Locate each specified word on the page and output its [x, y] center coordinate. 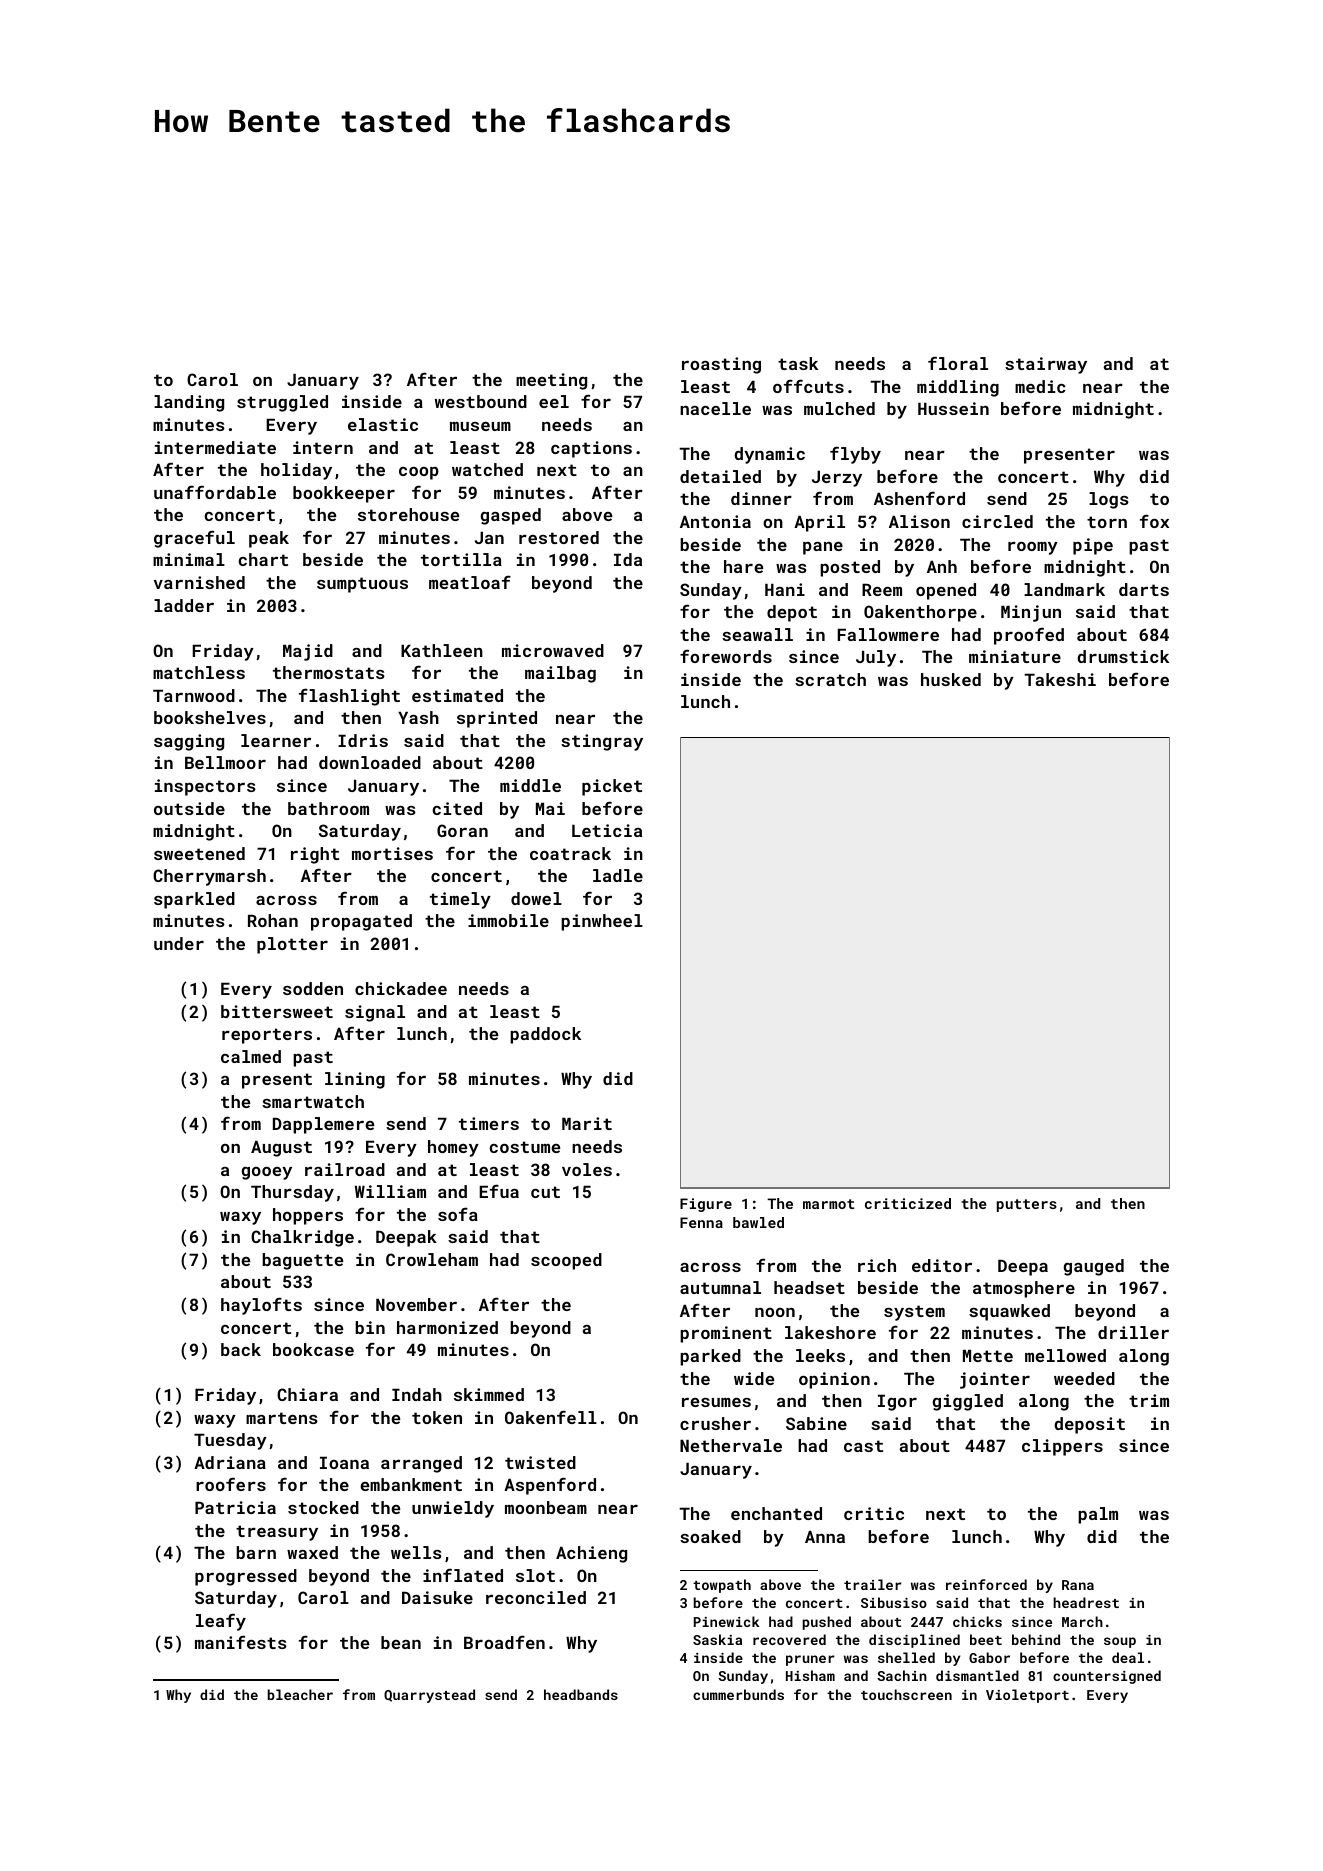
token [437, 1417]
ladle [618, 875]
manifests [241, 1642]
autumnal [720, 1287]
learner [276, 740]
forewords [726, 656]
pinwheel [602, 922]
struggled [282, 403]
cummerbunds [738, 1694]
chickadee [401, 988]
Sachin [902, 1675]
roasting [721, 365]
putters [1027, 1205]
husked [951, 679]
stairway [1046, 365]
